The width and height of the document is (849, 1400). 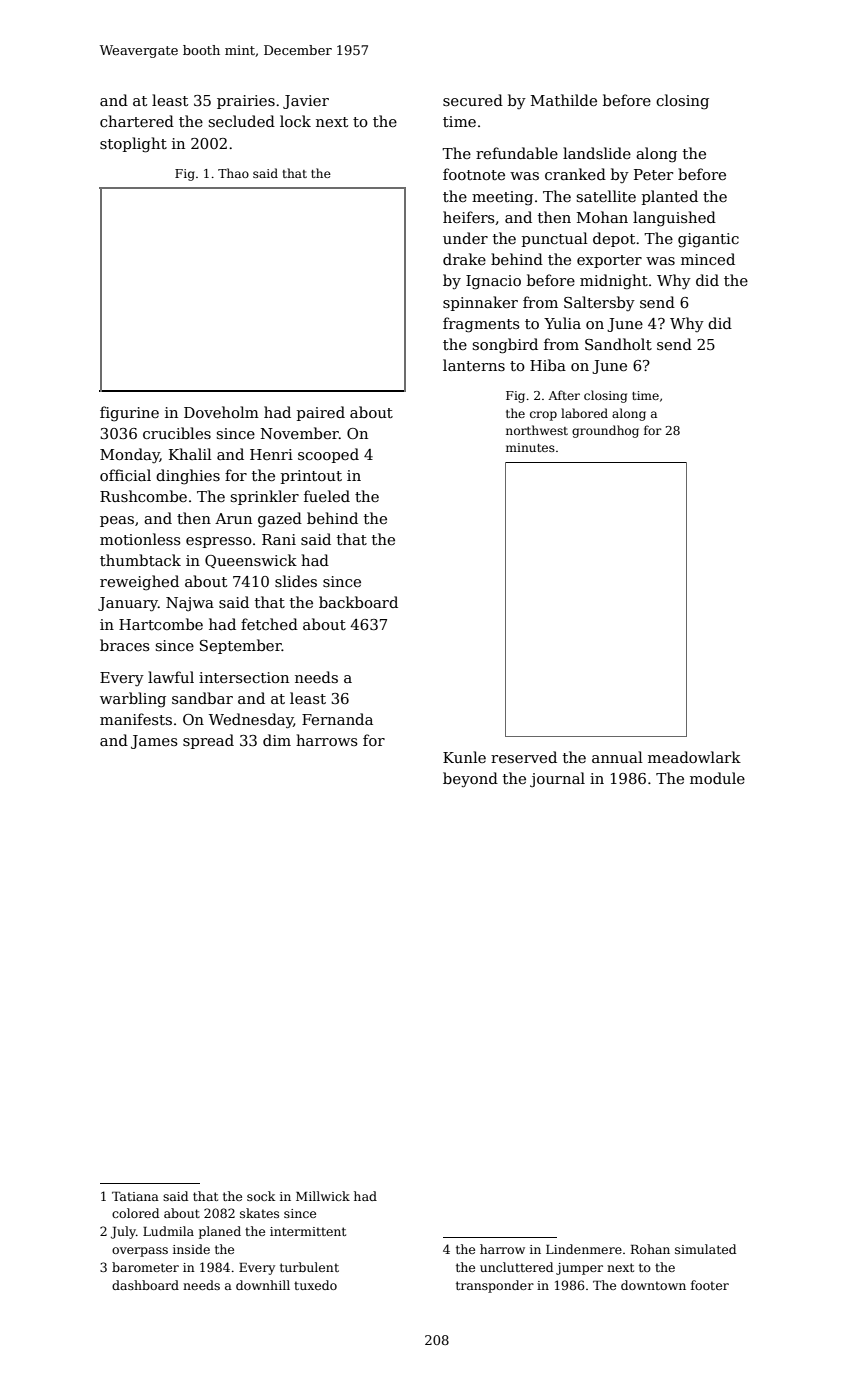 What do you see at coordinates (190, 454) in the document?
I see `Khalil` at bounding box center [190, 454].
